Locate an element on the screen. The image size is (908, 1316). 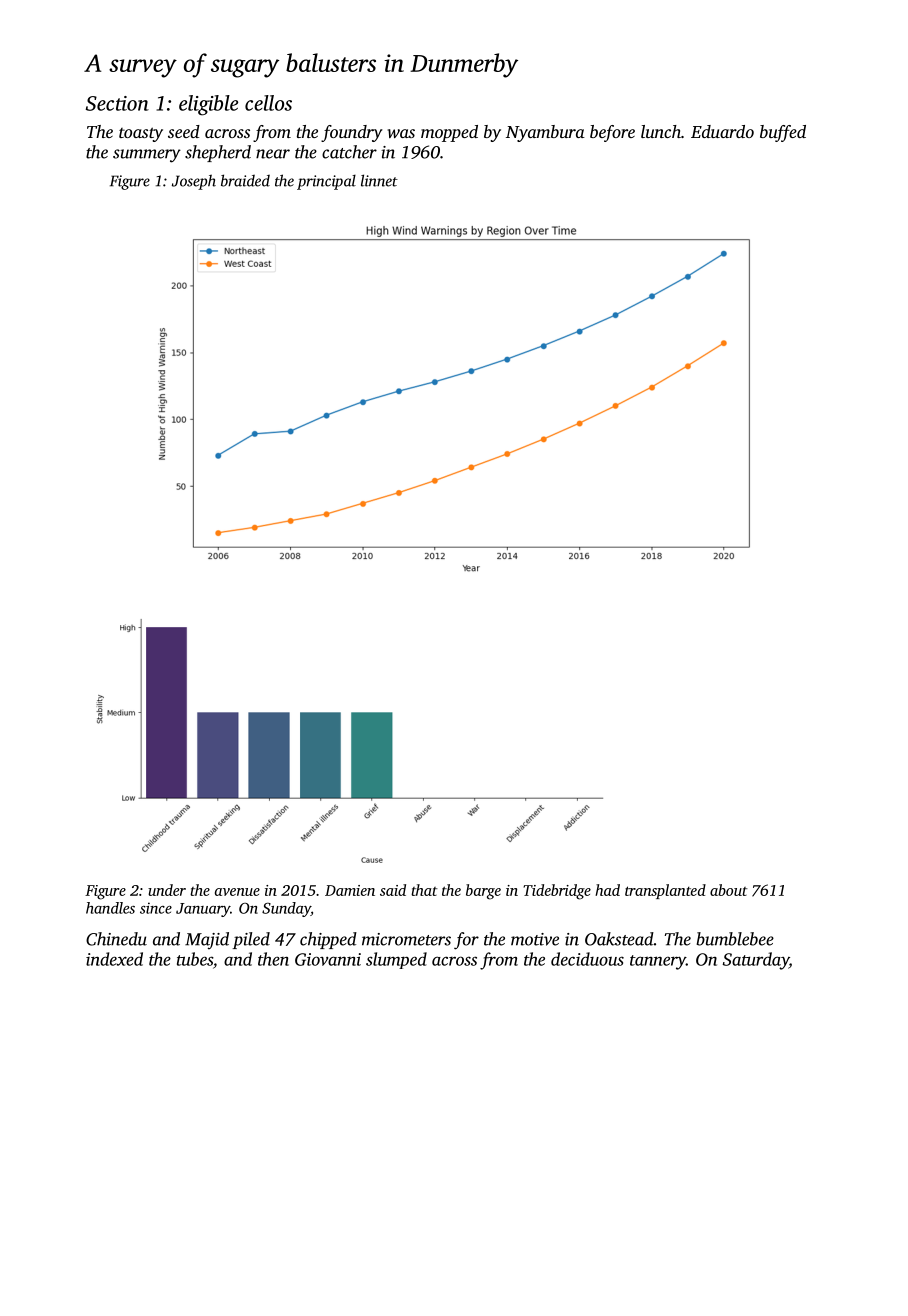
since is located at coordinates (156, 908).
